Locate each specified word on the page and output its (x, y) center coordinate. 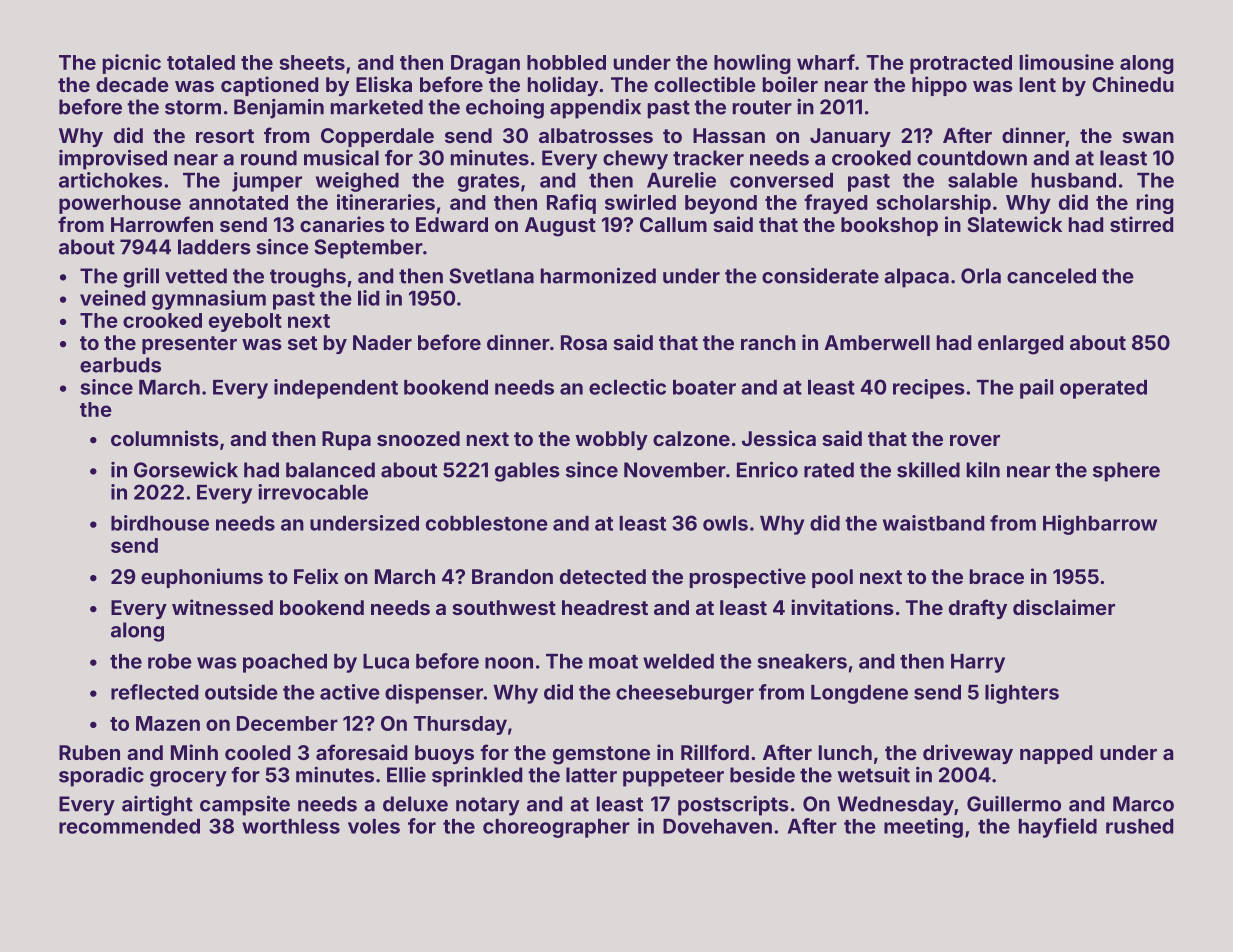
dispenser (434, 694)
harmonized (598, 275)
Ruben (89, 752)
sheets (312, 62)
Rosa (584, 342)
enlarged (1020, 345)
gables (527, 472)
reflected (154, 692)
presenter (189, 345)
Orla (981, 276)
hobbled (566, 62)
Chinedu (1133, 84)
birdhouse (160, 523)
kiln (983, 469)
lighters (1022, 694)
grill (141, 277)
